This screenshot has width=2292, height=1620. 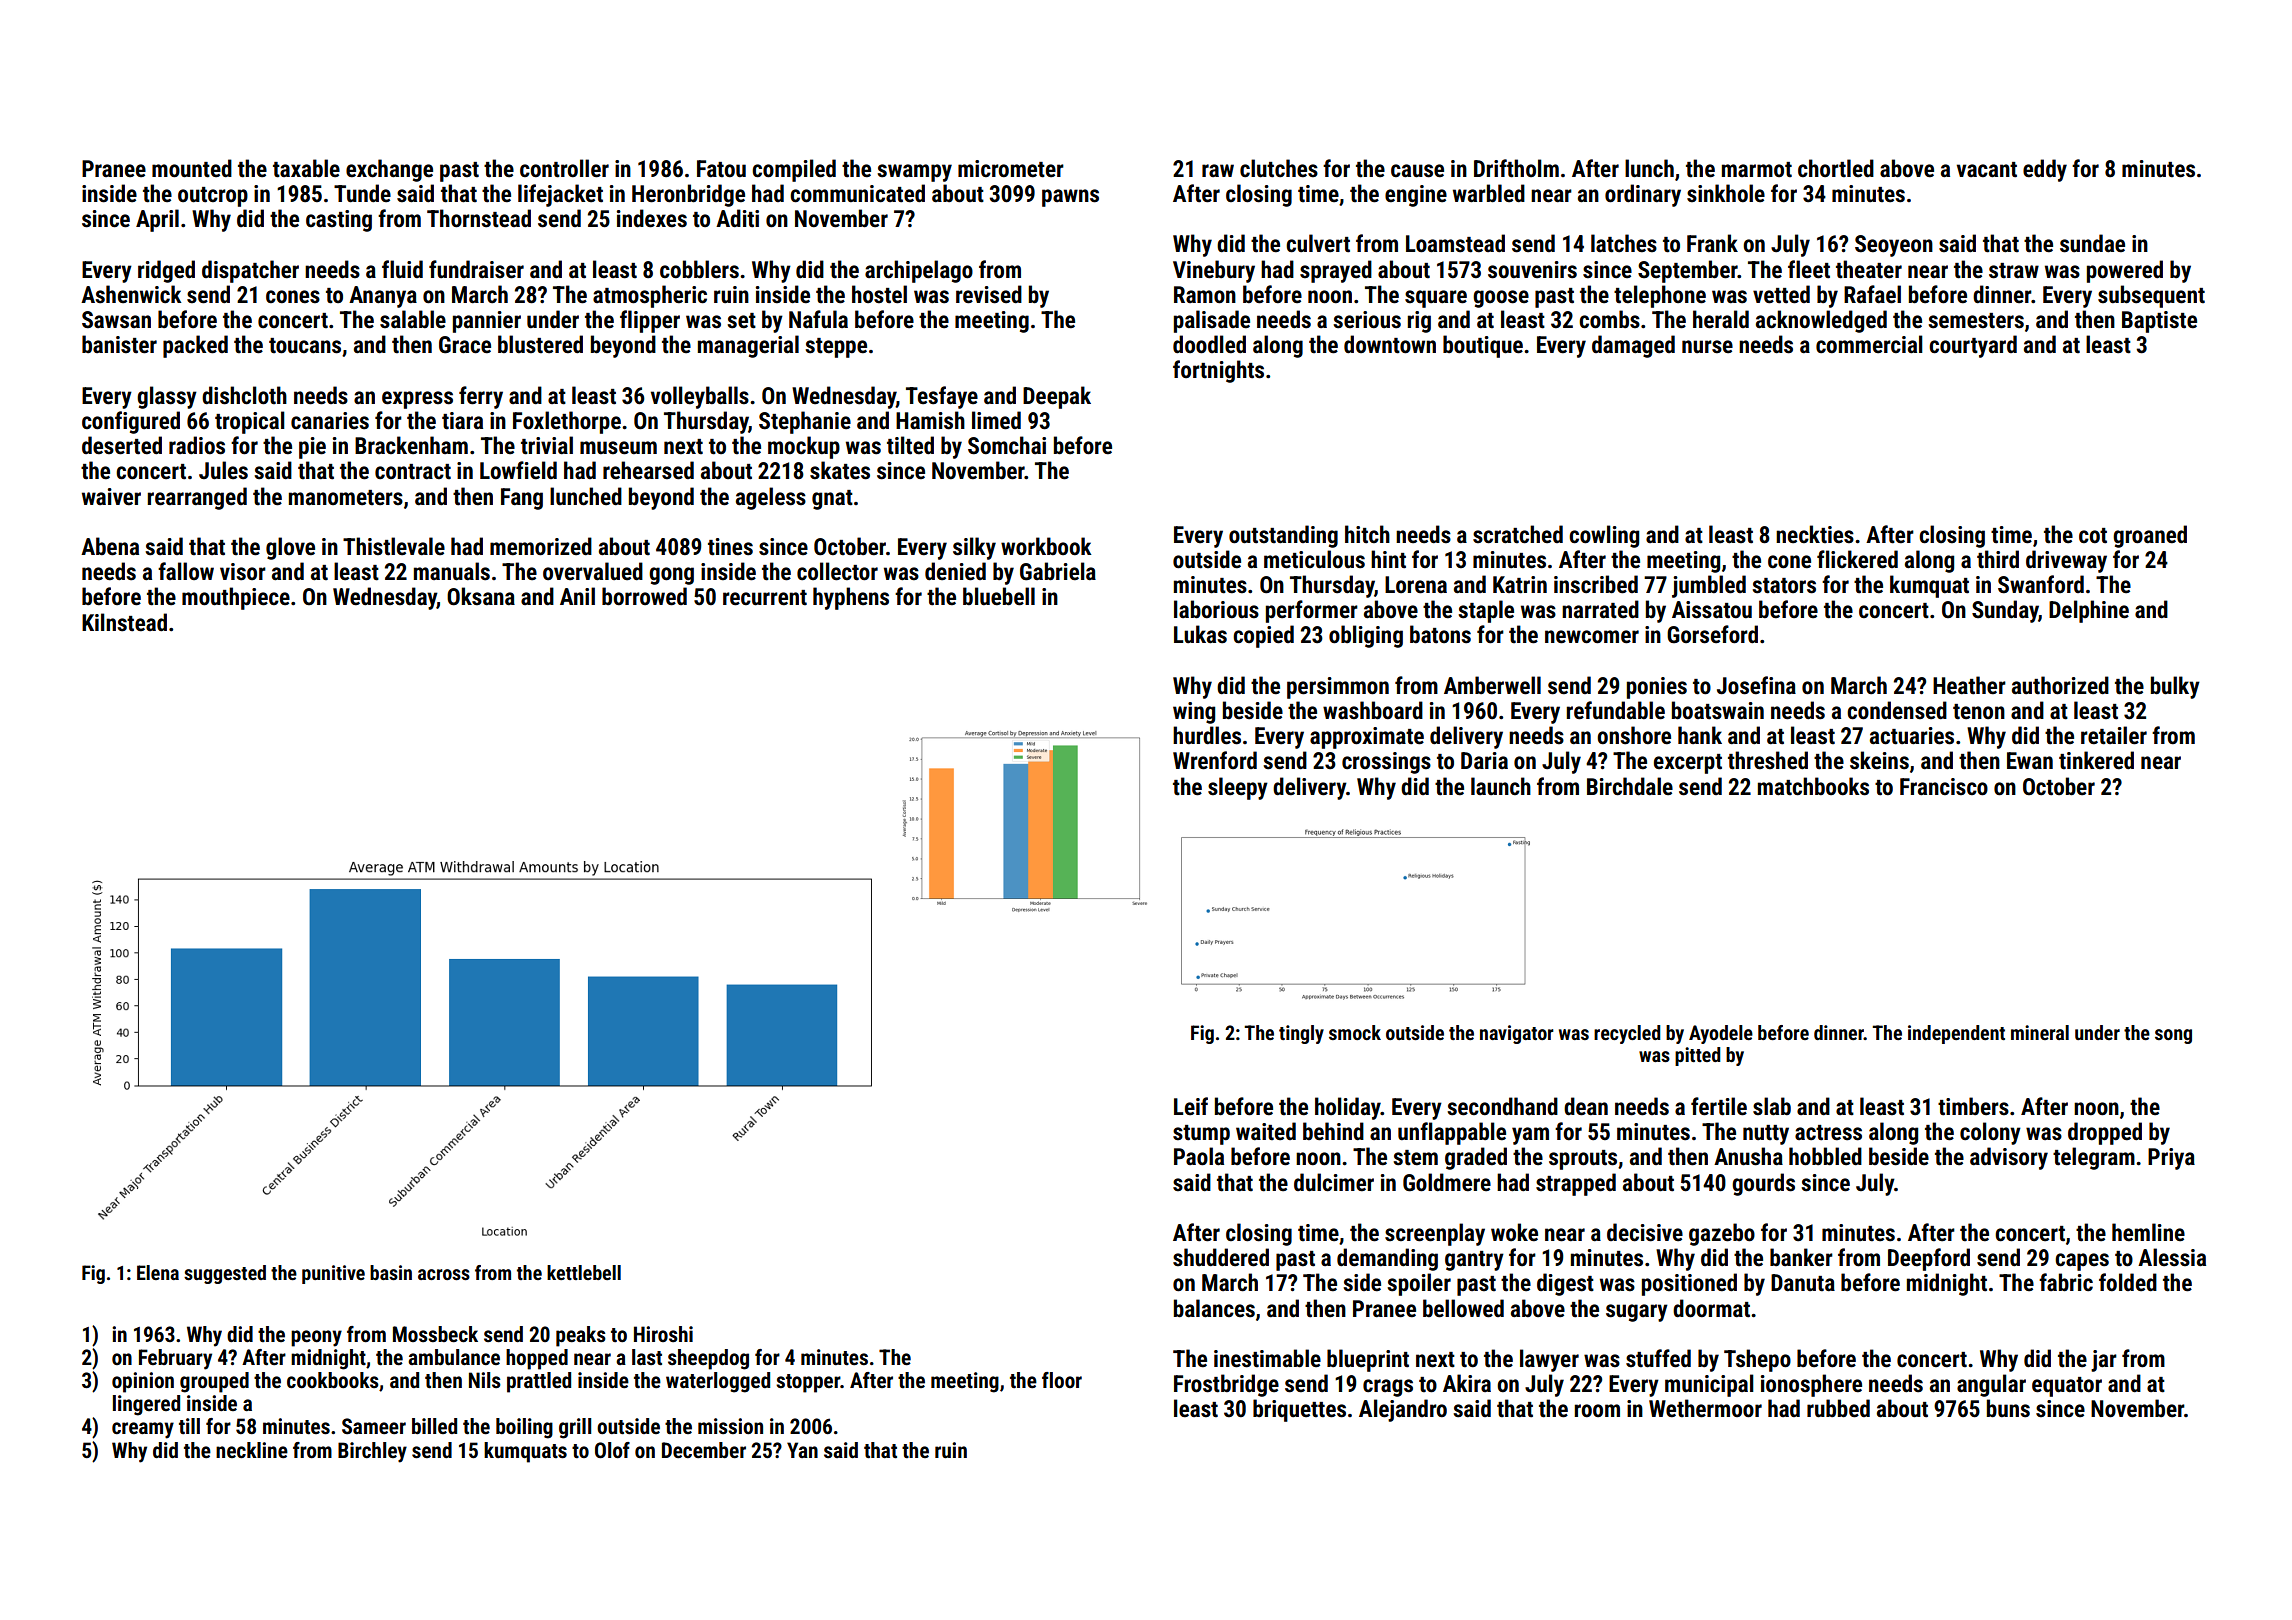 I want to click on glove, so click(x=290, y=548).
